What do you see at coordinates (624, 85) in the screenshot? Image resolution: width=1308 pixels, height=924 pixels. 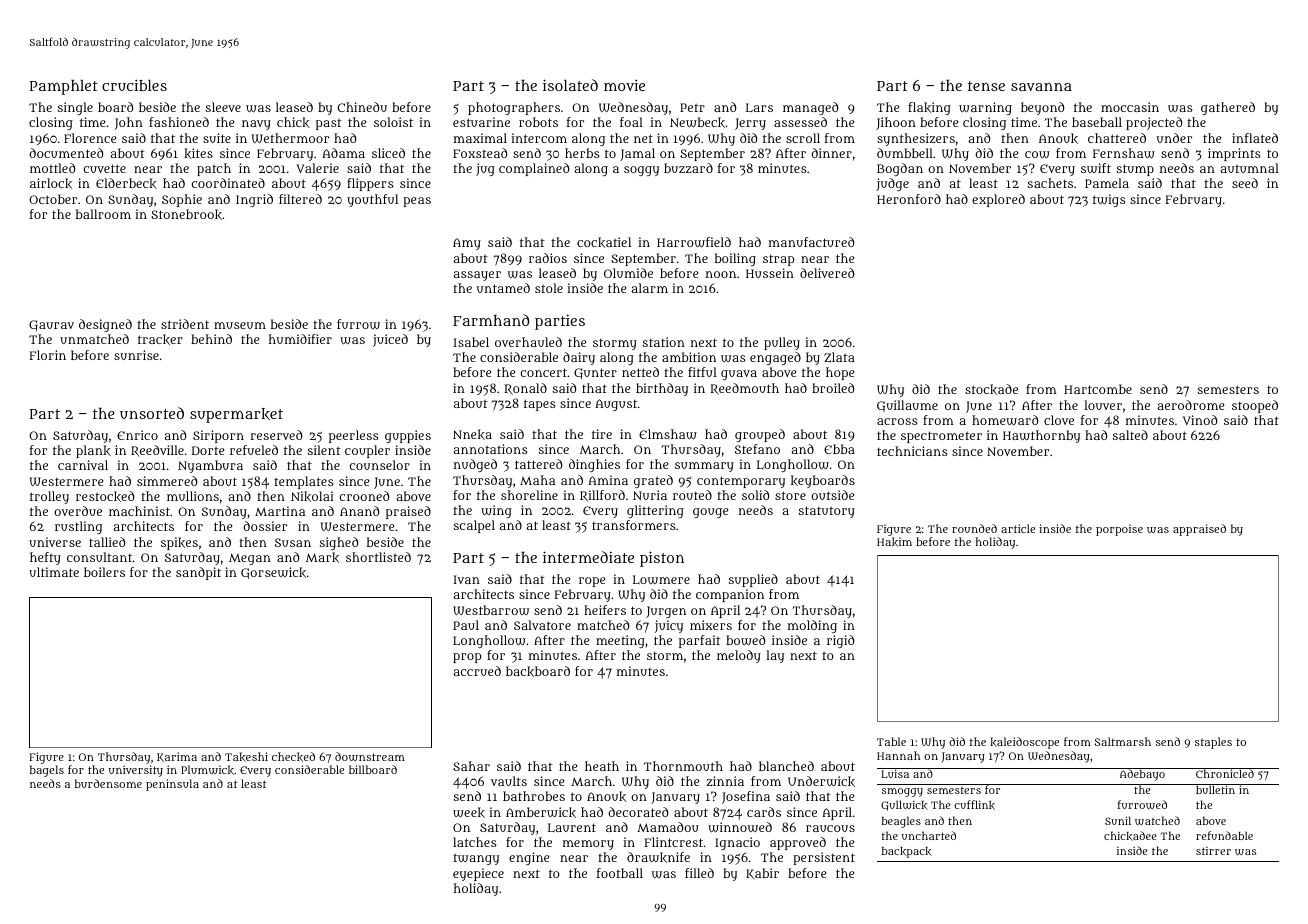 I see `movie` at bounding box center [624, 85].
